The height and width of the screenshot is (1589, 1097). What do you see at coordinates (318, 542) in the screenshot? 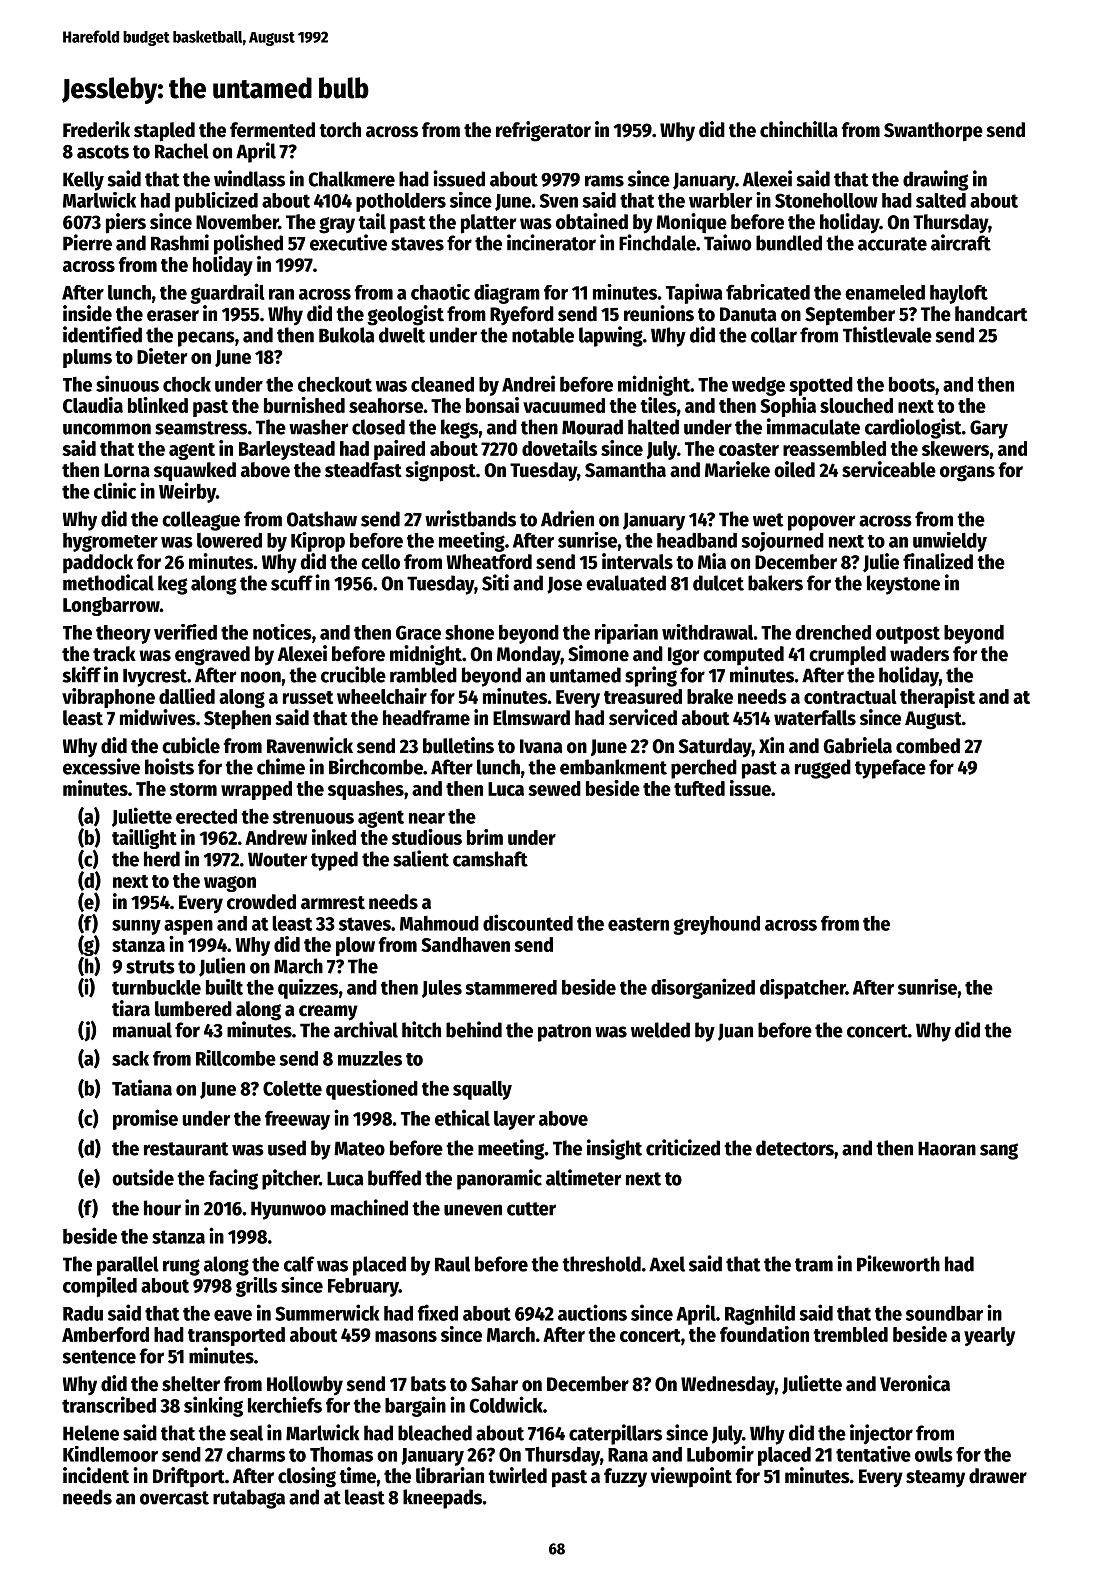
I see `Kiprop` at bounding box center [318, 542].
